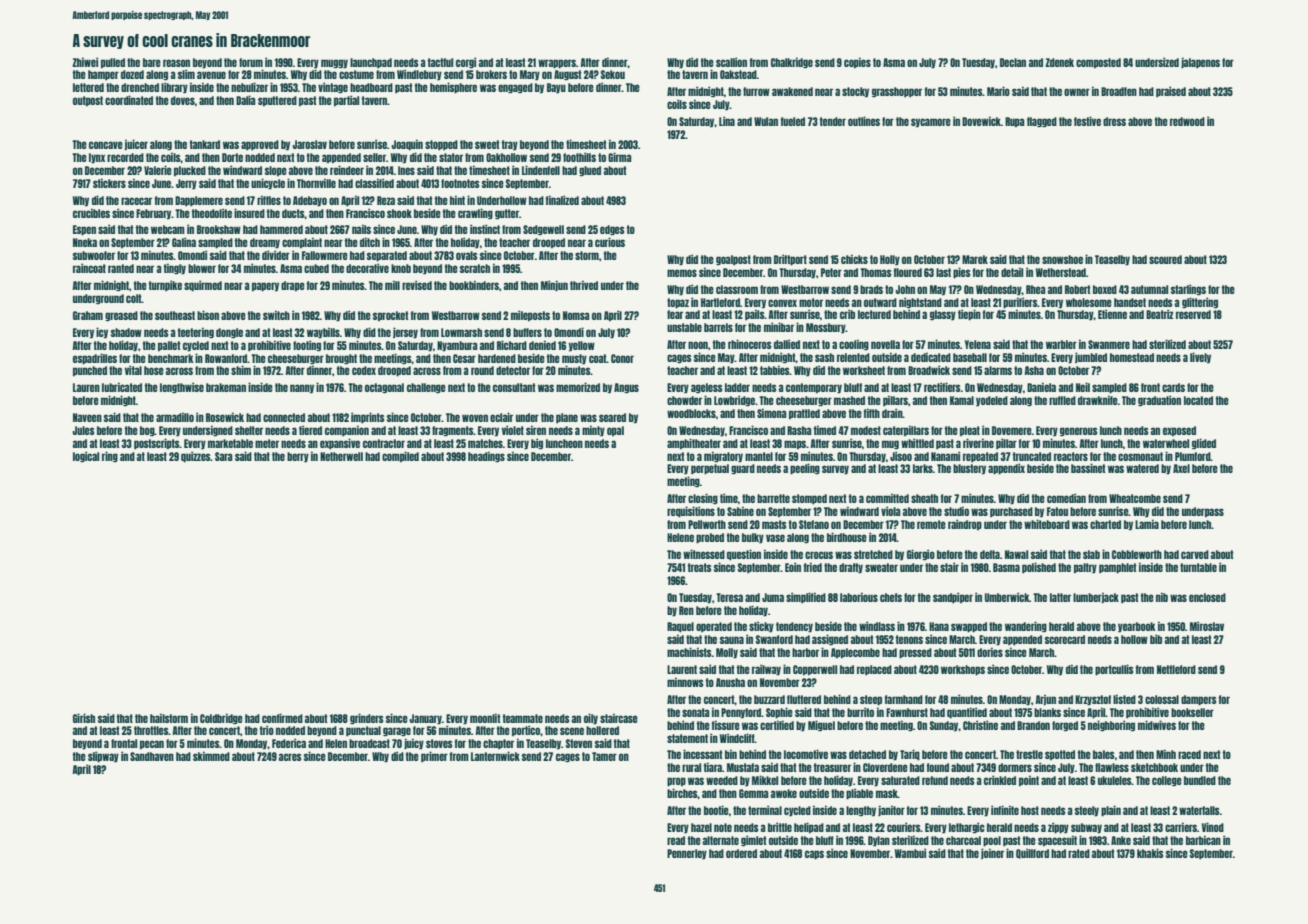  I want to click on foothills, so click(579, 157).
